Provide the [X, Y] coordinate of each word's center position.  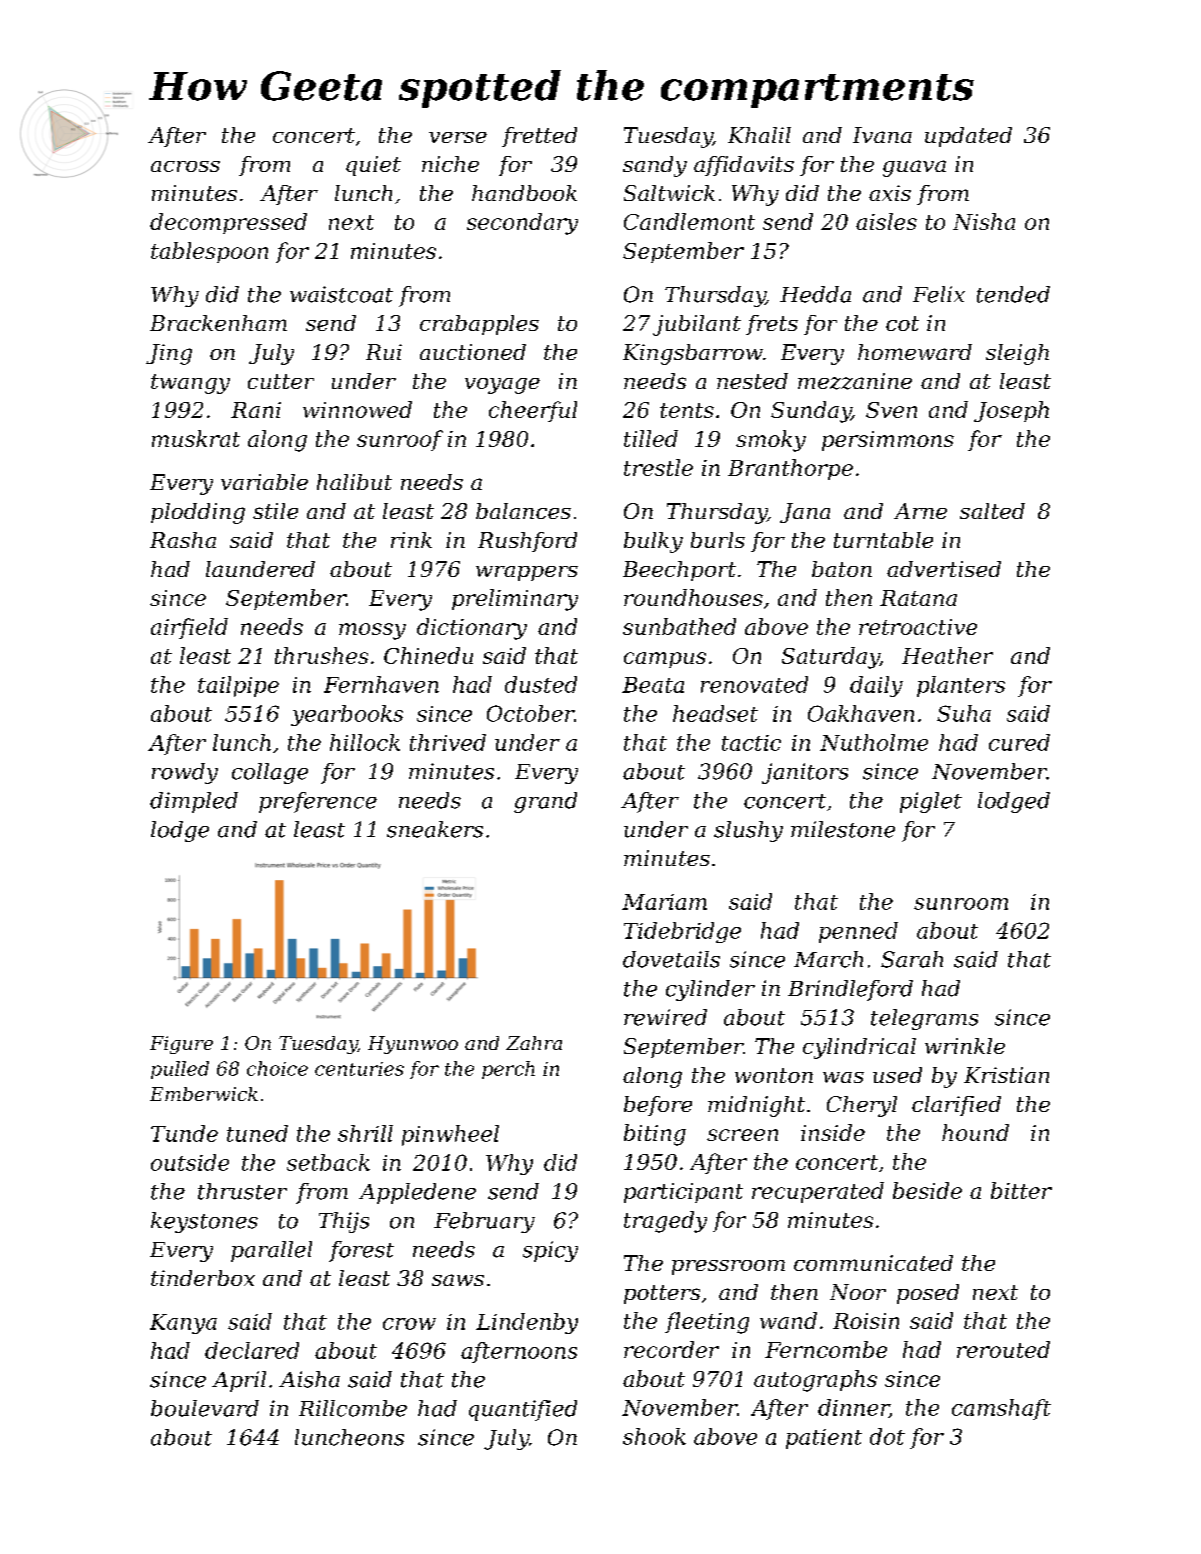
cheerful [533, 411]
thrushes [321, 655]
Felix [939, 294]
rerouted [1003, 1349]
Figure [181, 1045]
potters [662, 1294]
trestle [658, 467]
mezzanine [855, 381]
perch [508, 1070]
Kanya [183, 1324]
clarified [956, 1106]
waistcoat [341, 294]
